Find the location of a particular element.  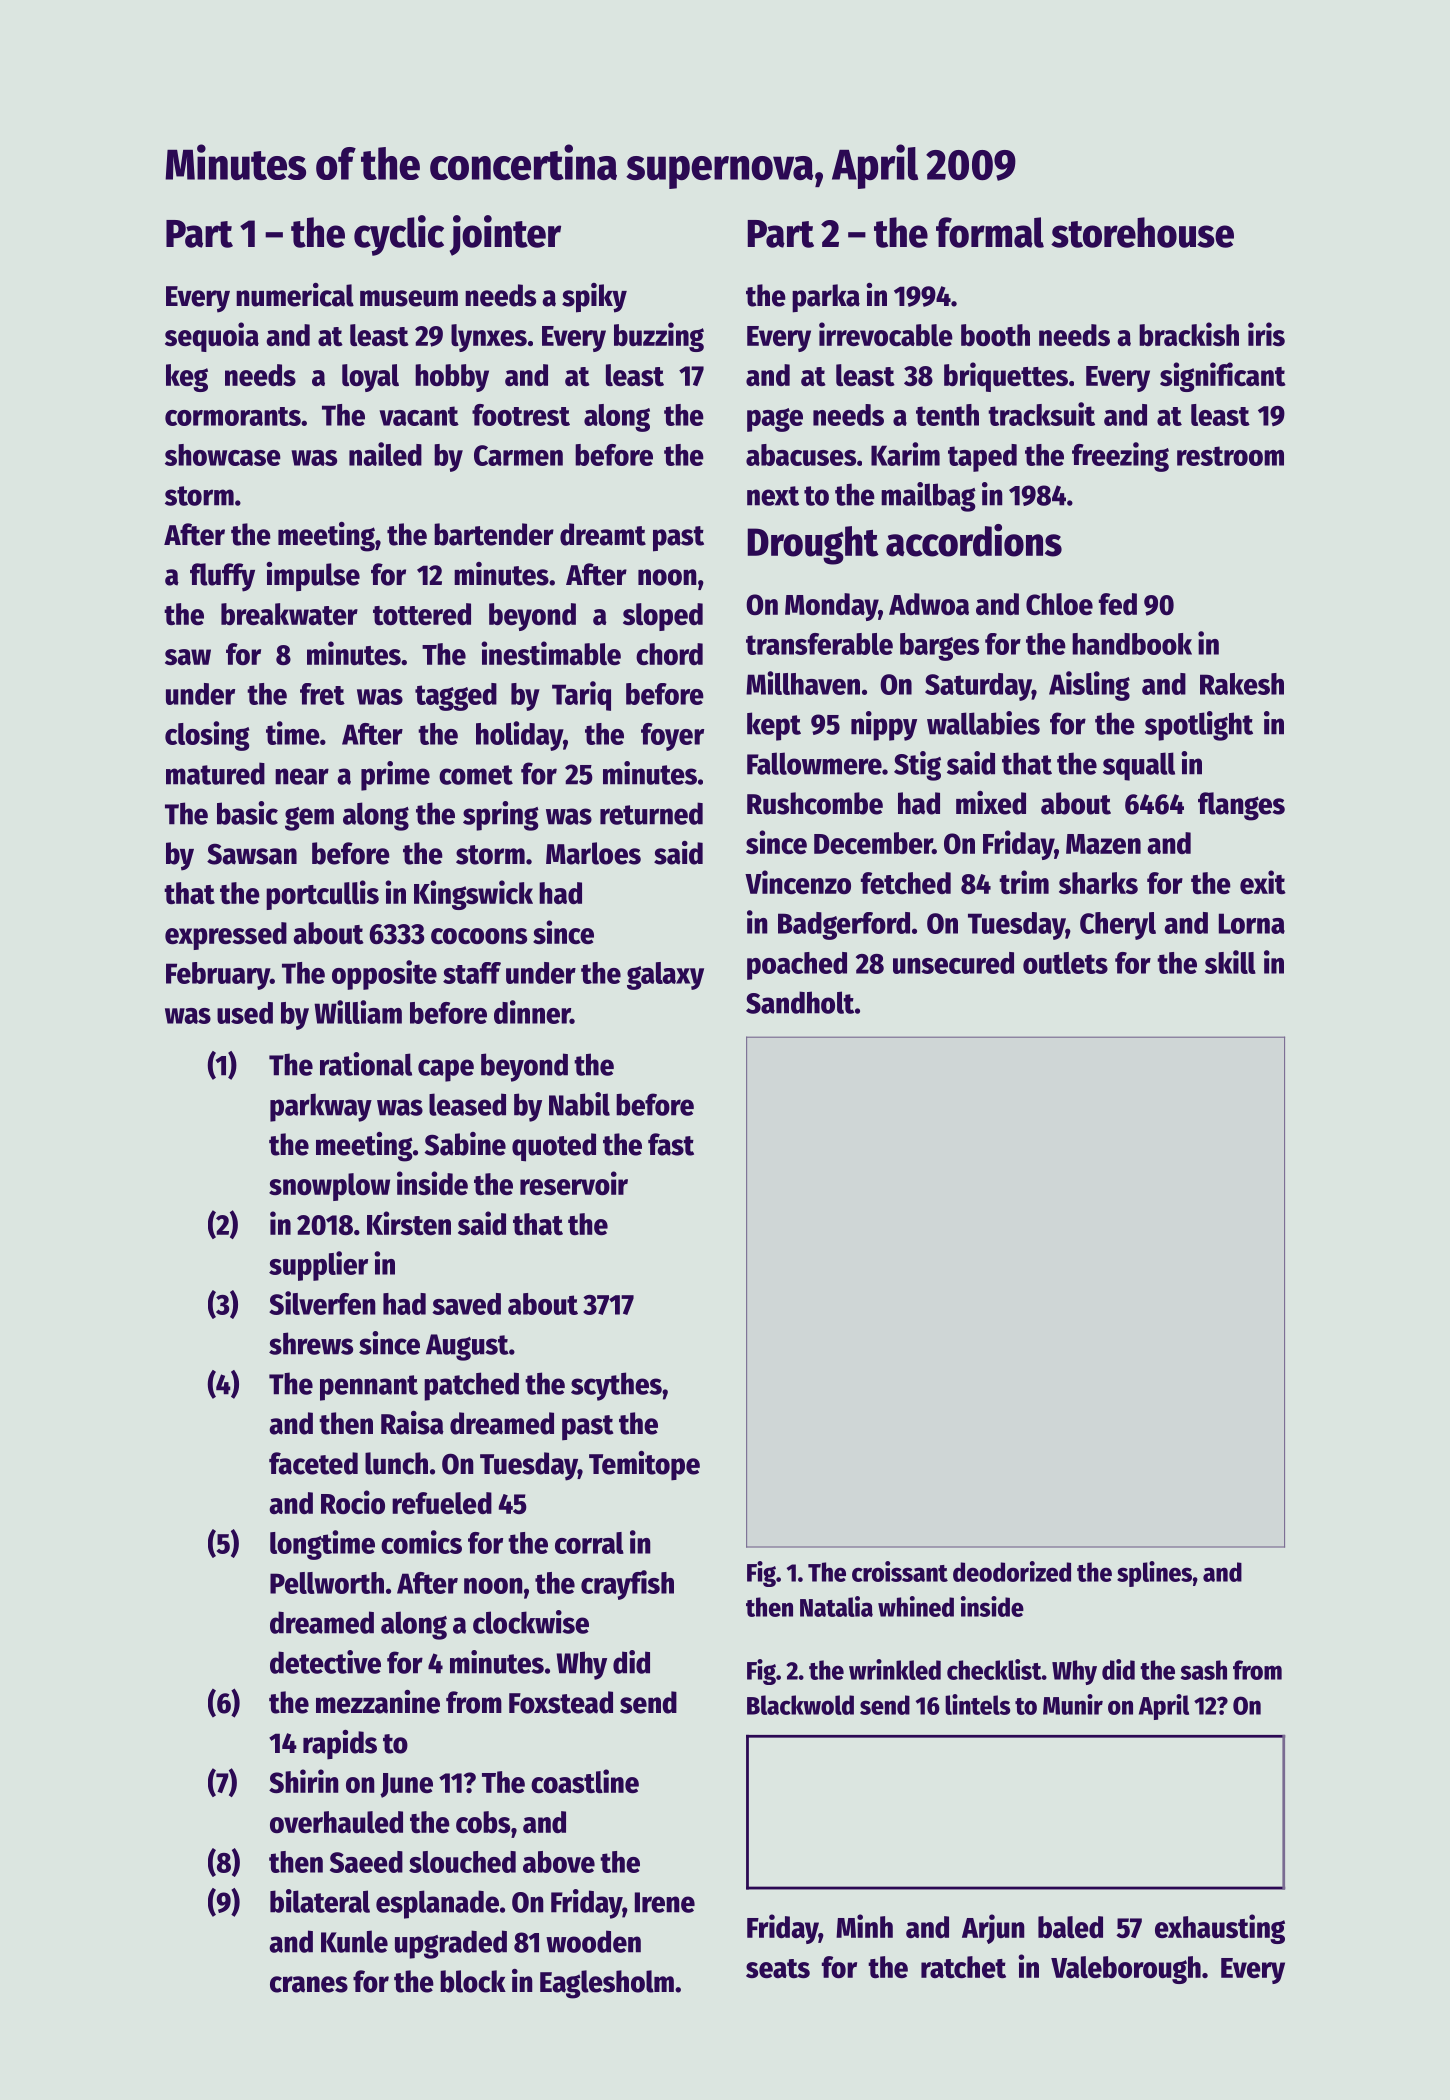

croissant is located at coordinates (900, 1571).
